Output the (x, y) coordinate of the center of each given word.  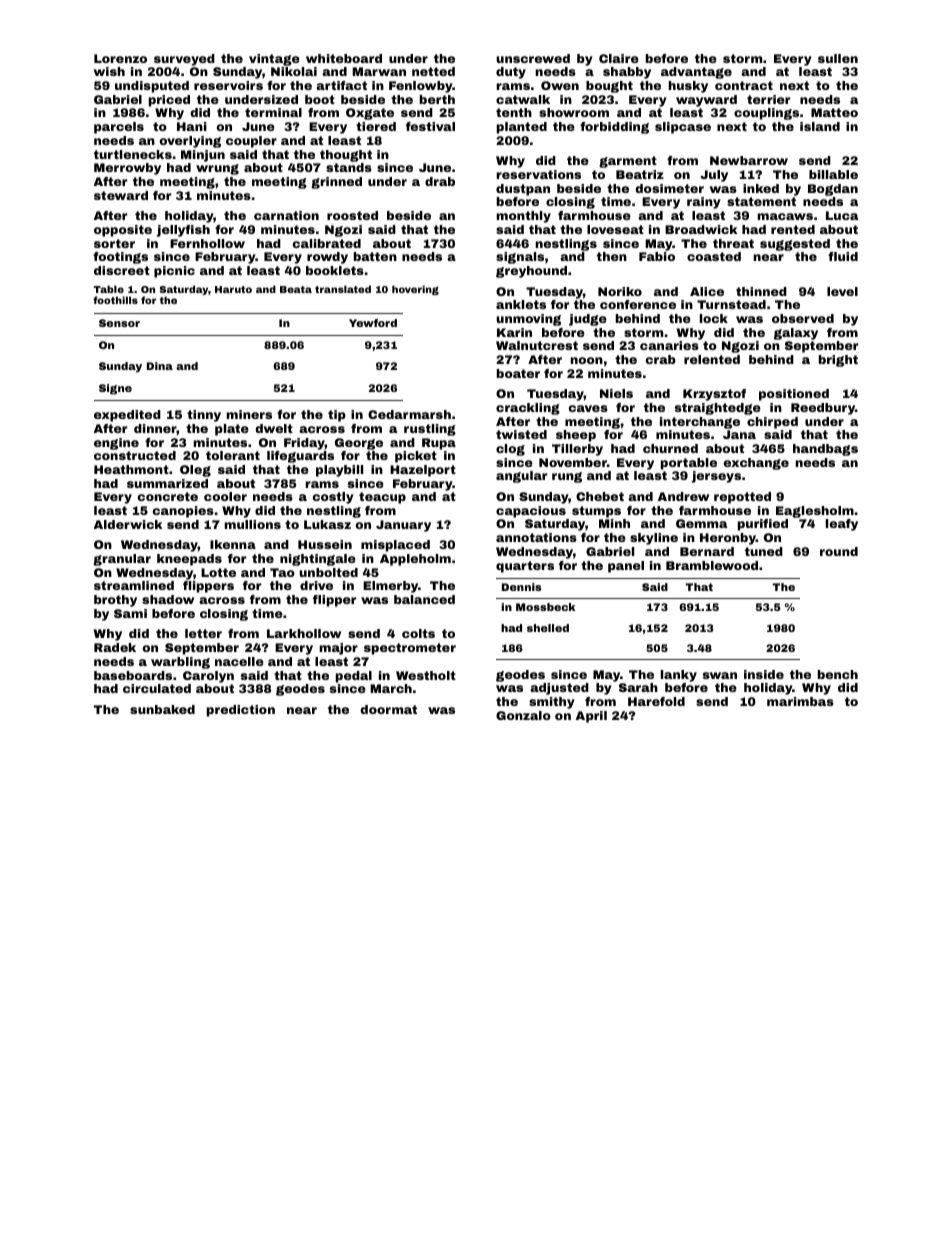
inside (764, 674)
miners (249, 414)
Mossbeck (545, 607)
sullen (838, 58)
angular (521, 477)
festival (430, 126)
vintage (274, 60)
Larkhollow (304, 633)
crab (660, 359)
